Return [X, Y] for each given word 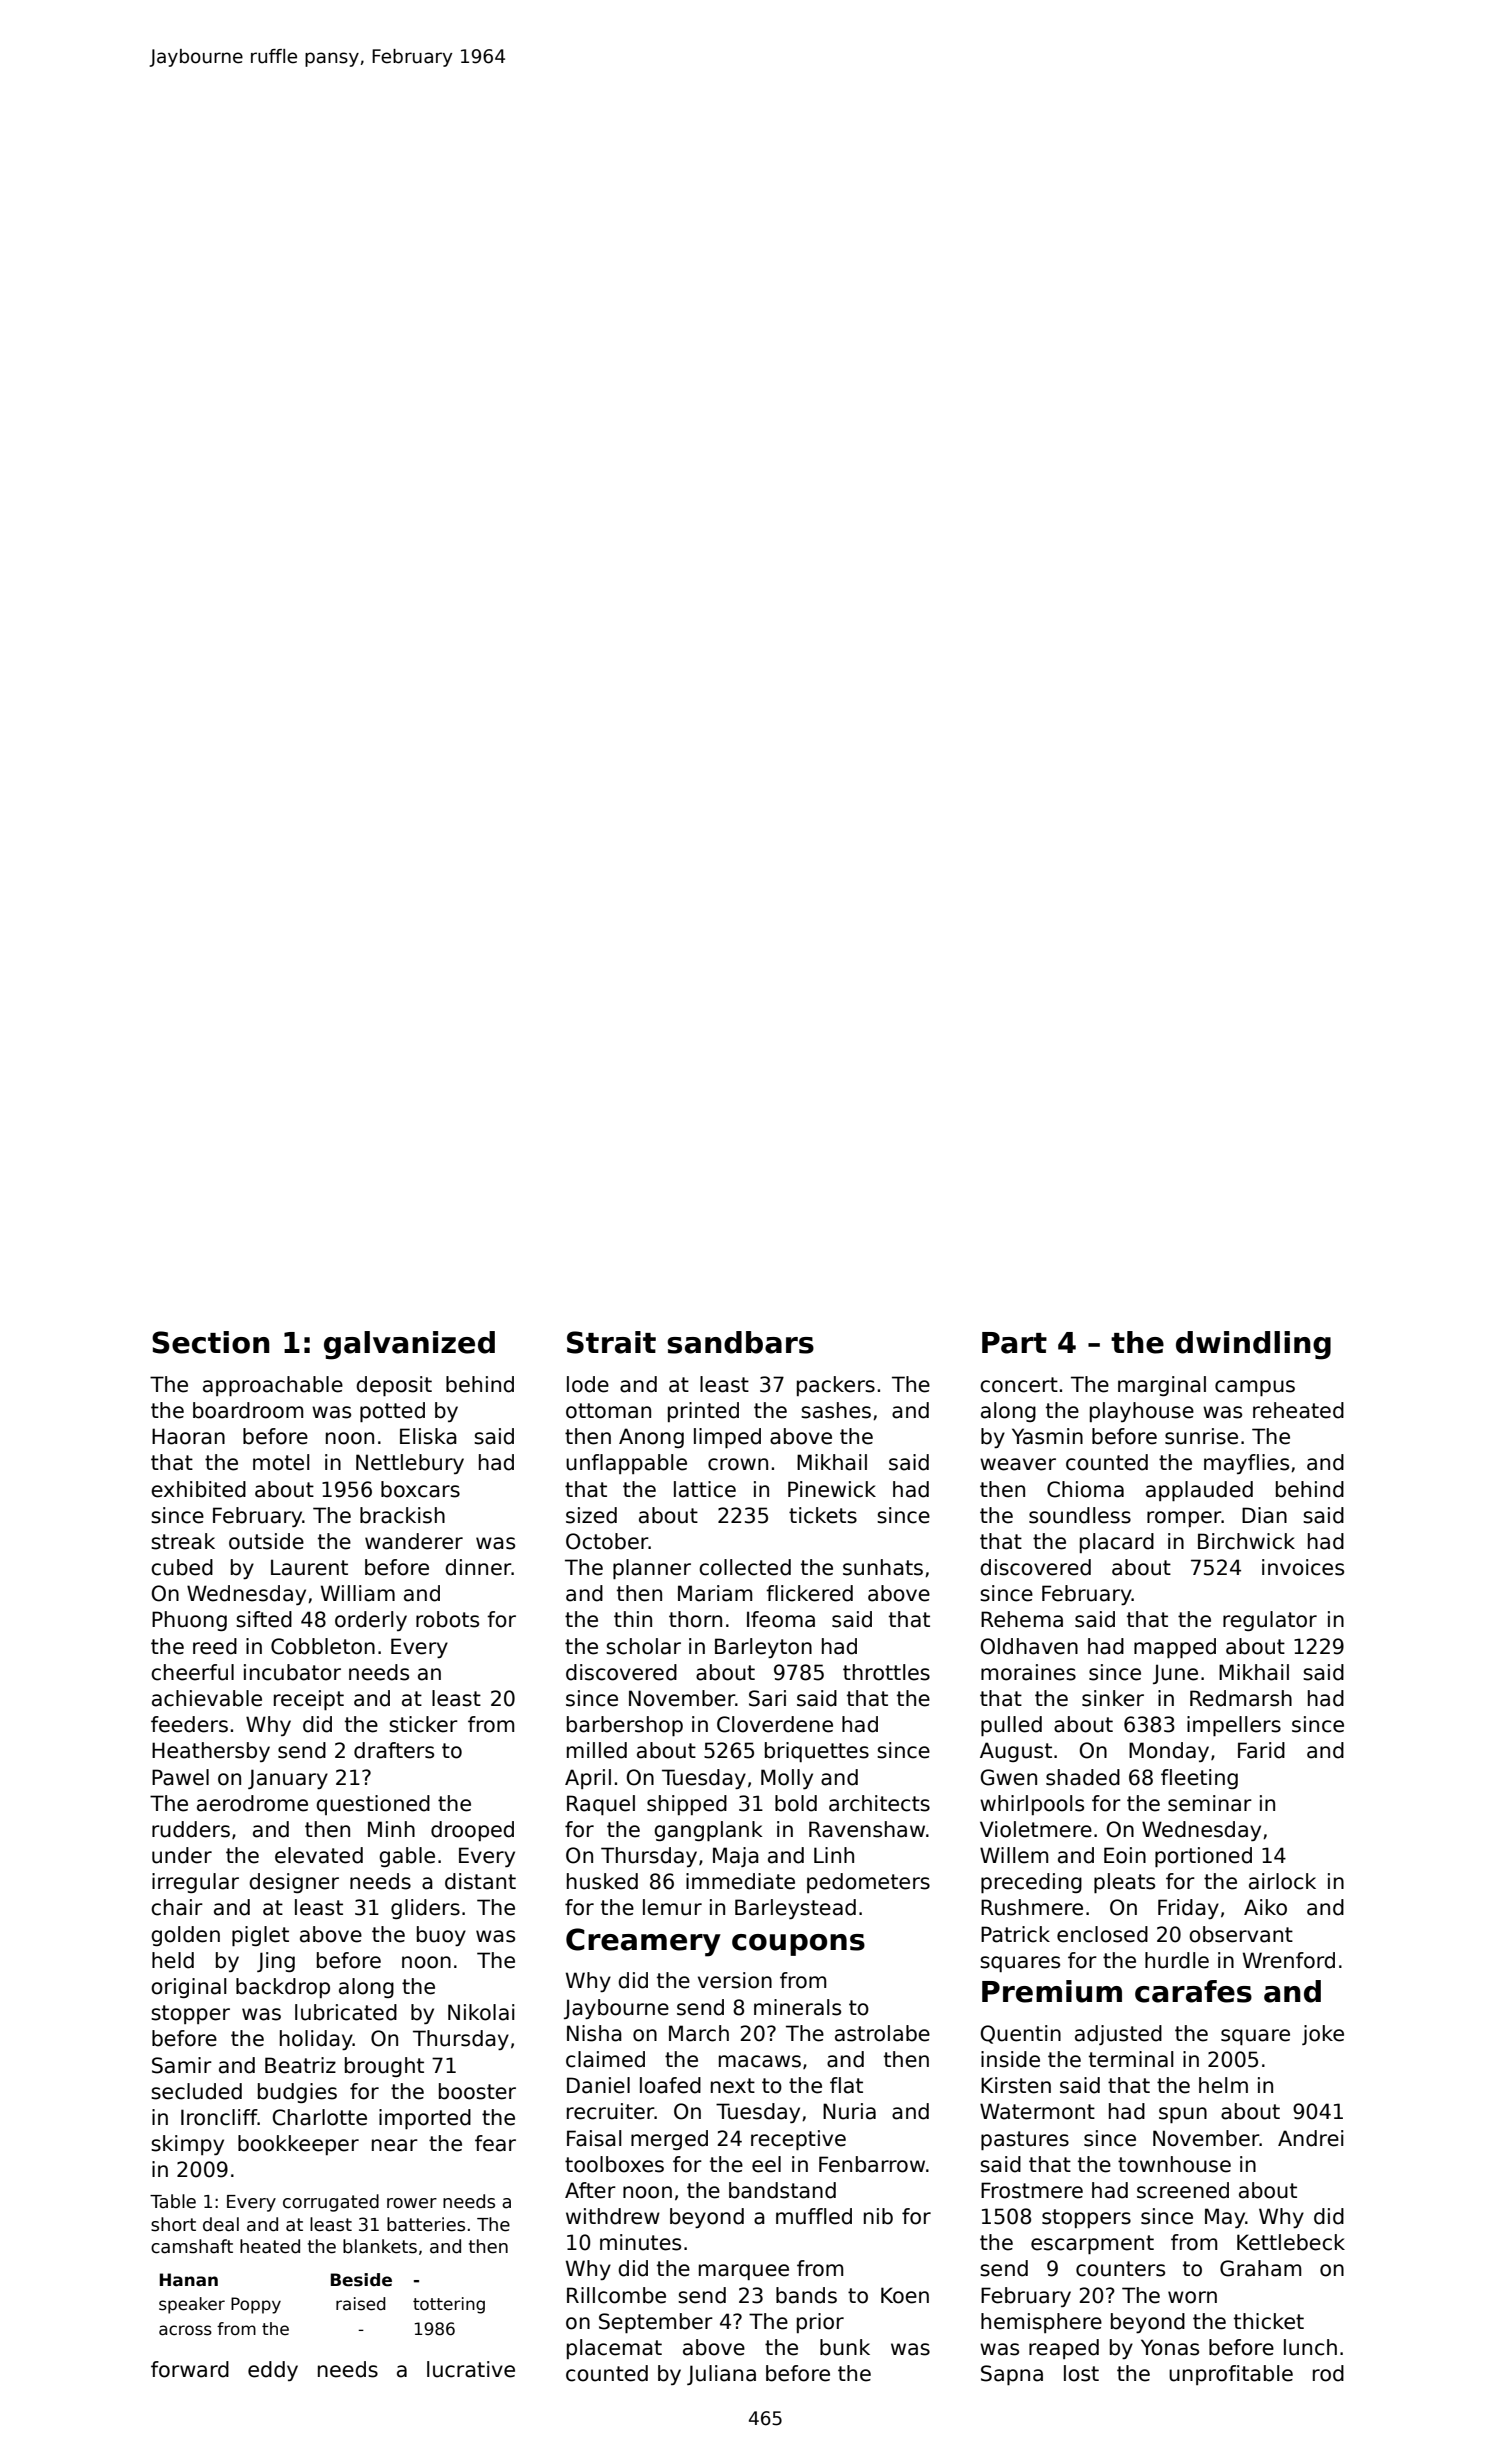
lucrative [471, 2369]
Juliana [721, 2375]
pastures [1025, 2140]
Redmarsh [1241, 1698]
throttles [886, 1672]
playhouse [1142, 1412]
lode [588, 1384]
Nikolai [481, 2012]
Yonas [1170, 2347]
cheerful [192, 1672]
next [733, 2086]
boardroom [248, 1410]
